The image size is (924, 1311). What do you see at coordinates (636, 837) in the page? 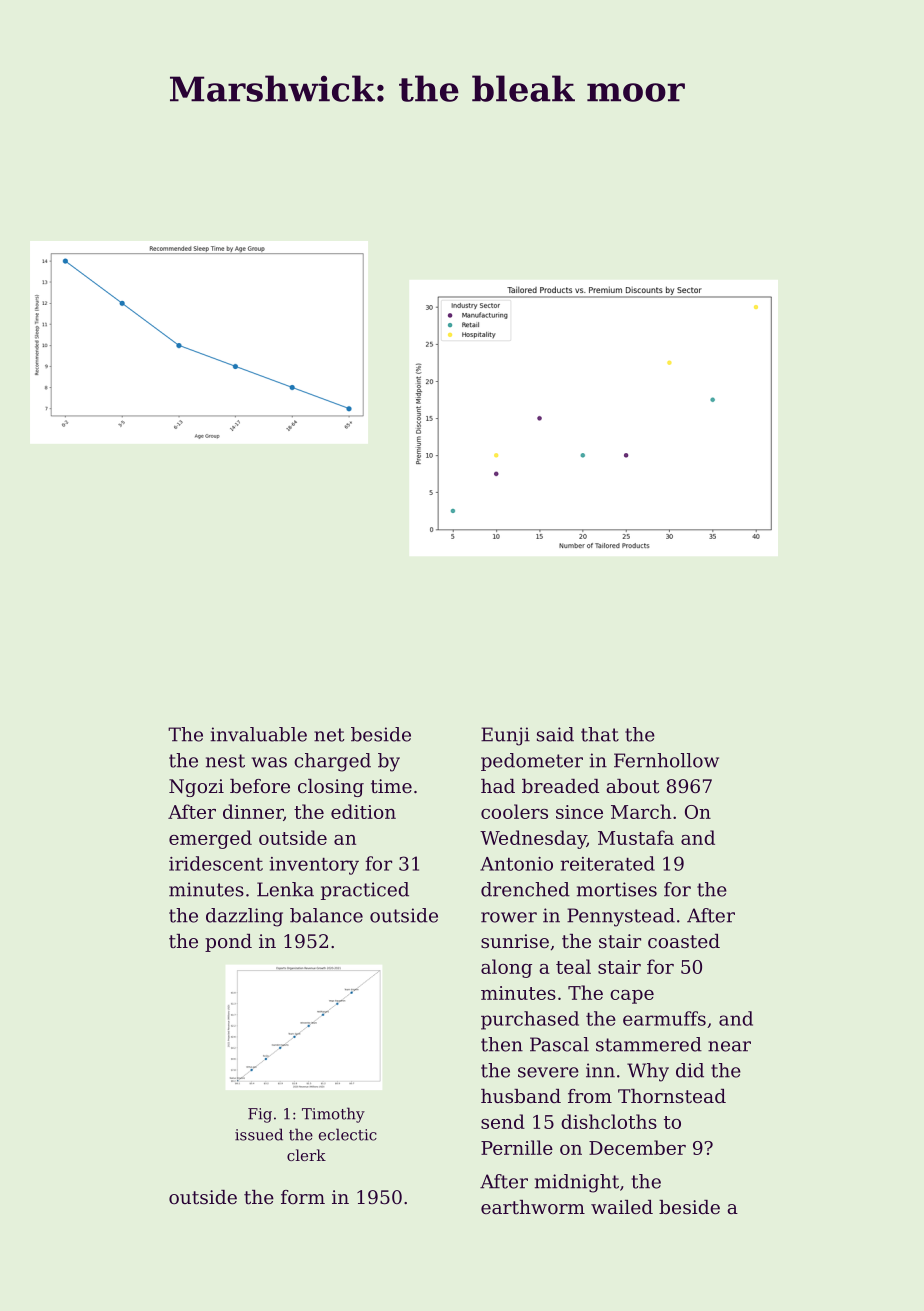
I see `Mustafa` at bounding box center [636, 837].
